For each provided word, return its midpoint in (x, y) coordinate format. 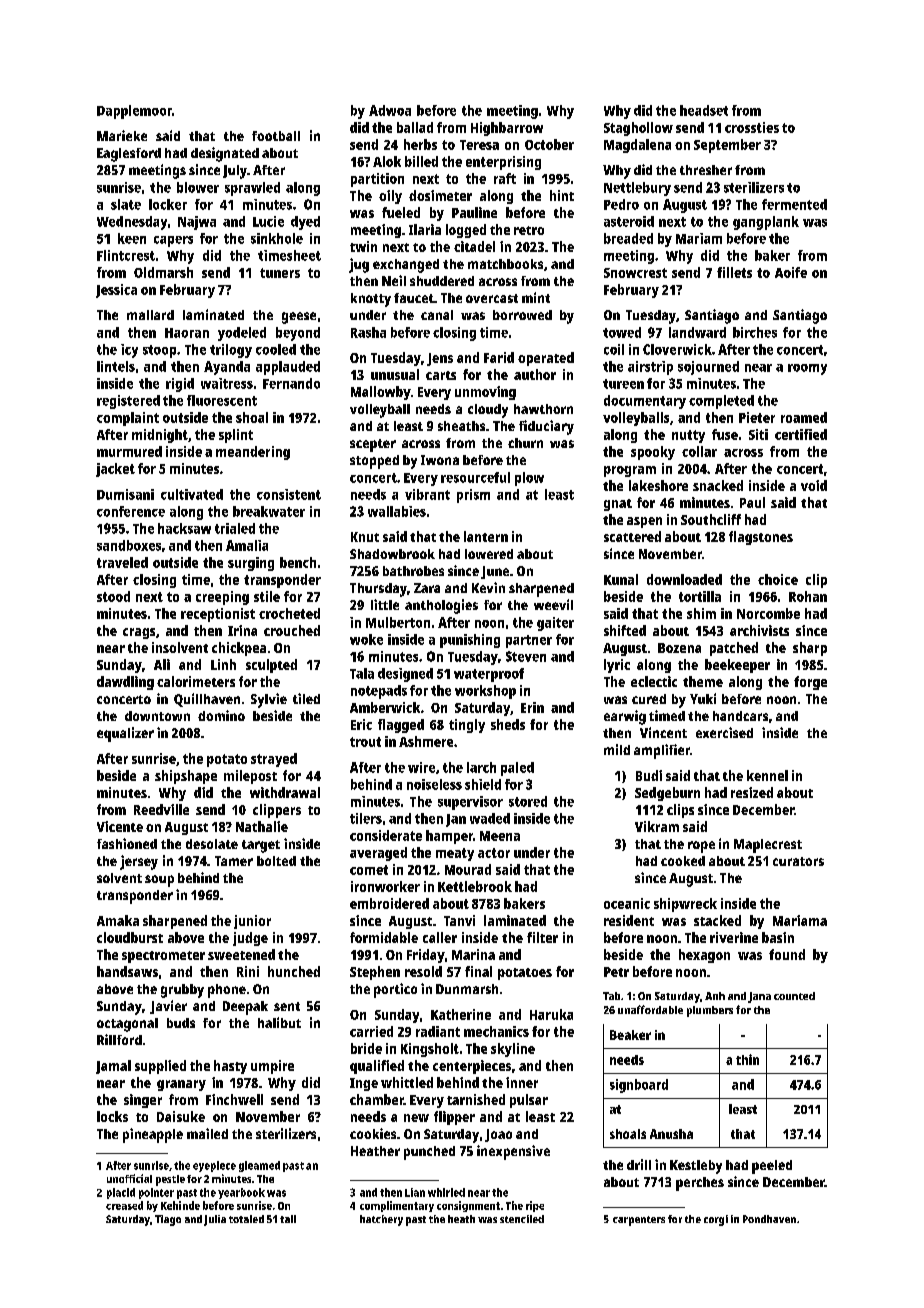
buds (181, 1023)
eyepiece (214, 1166)
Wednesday (132, 223)
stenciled (522, 1219)
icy (129, 351)
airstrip (650, 368)
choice (778, 579)
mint (536, 297)
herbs (420, 144)
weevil (553, 604)
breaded (628, 238)
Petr (616, 972)
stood (113, 596)
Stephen (375, 973)
